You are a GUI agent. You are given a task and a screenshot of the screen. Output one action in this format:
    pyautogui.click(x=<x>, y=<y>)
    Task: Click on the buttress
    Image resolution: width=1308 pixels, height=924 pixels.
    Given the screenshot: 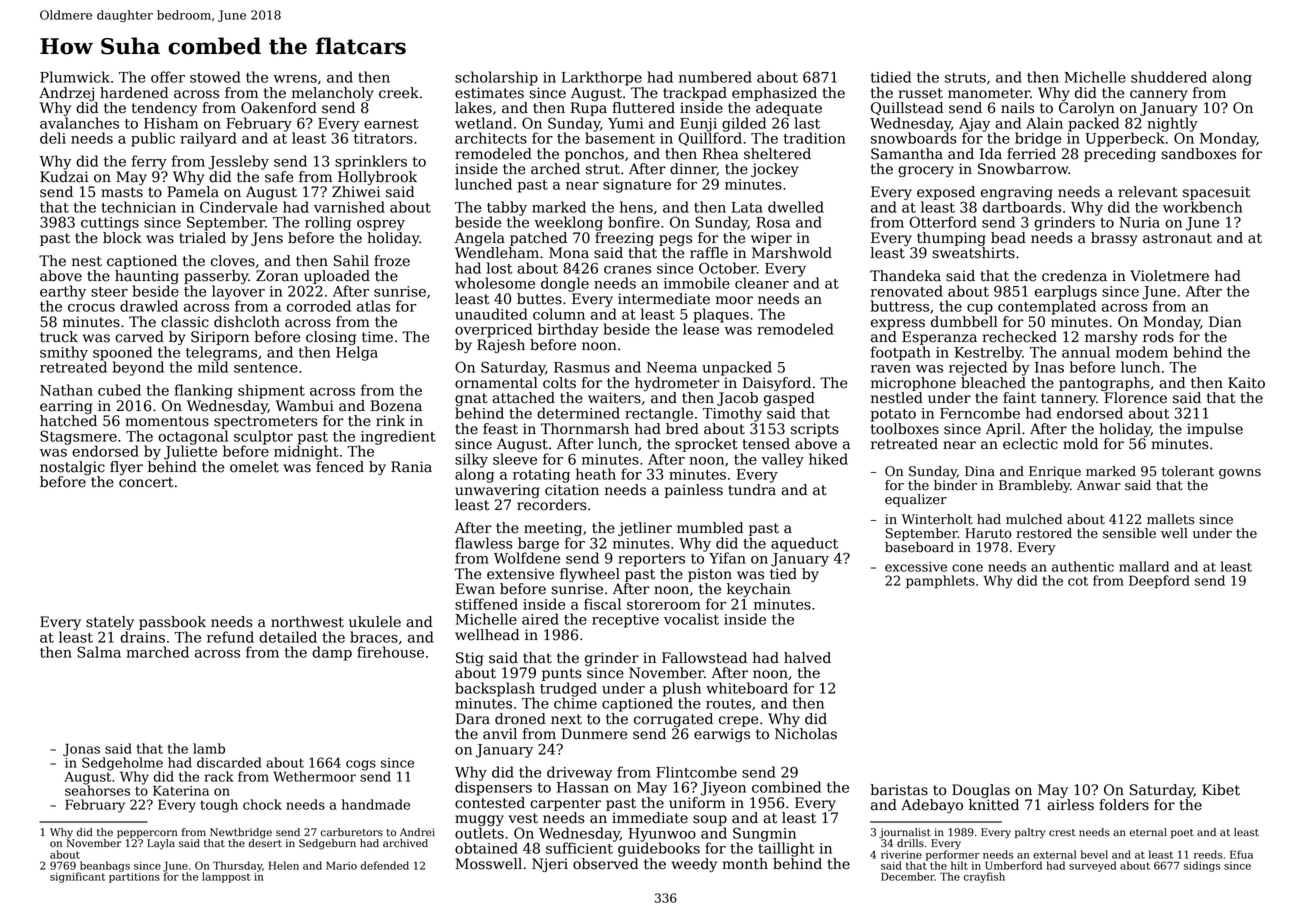 What is the action you would take?
    pyautogui.click(x=900, y=306)
